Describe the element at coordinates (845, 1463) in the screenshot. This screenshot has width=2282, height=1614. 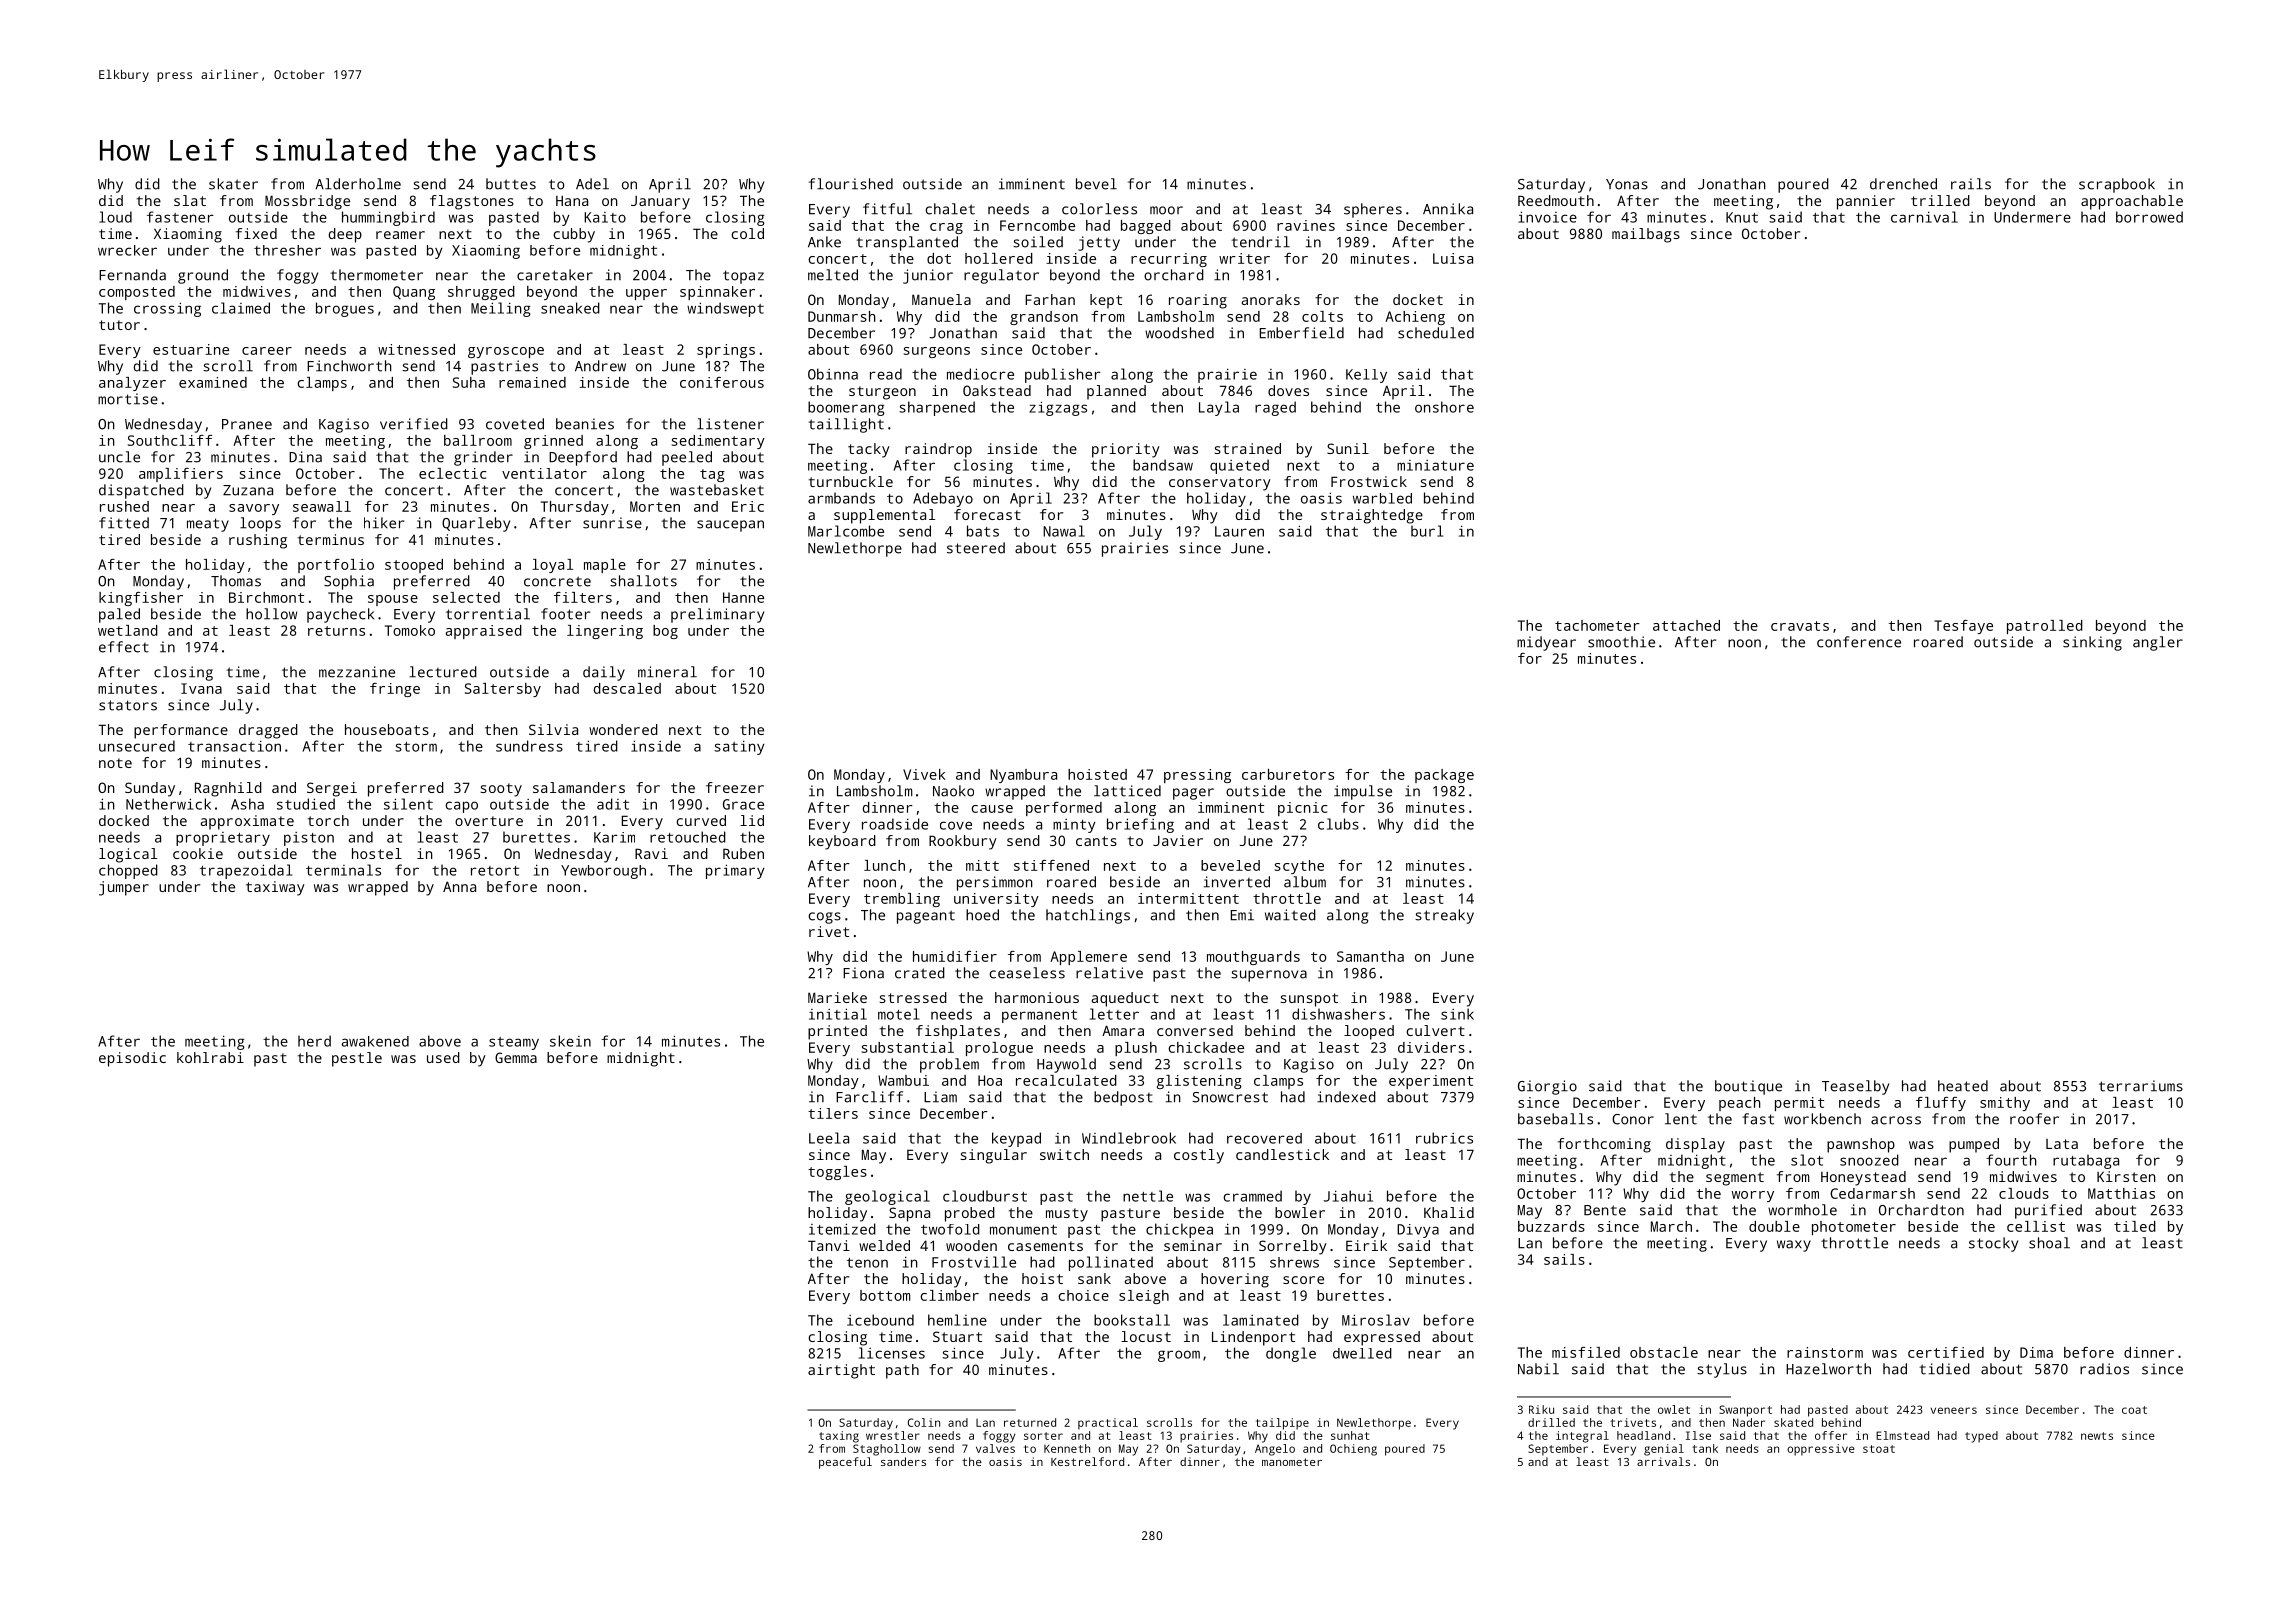
I see `peaceful` at that location.
